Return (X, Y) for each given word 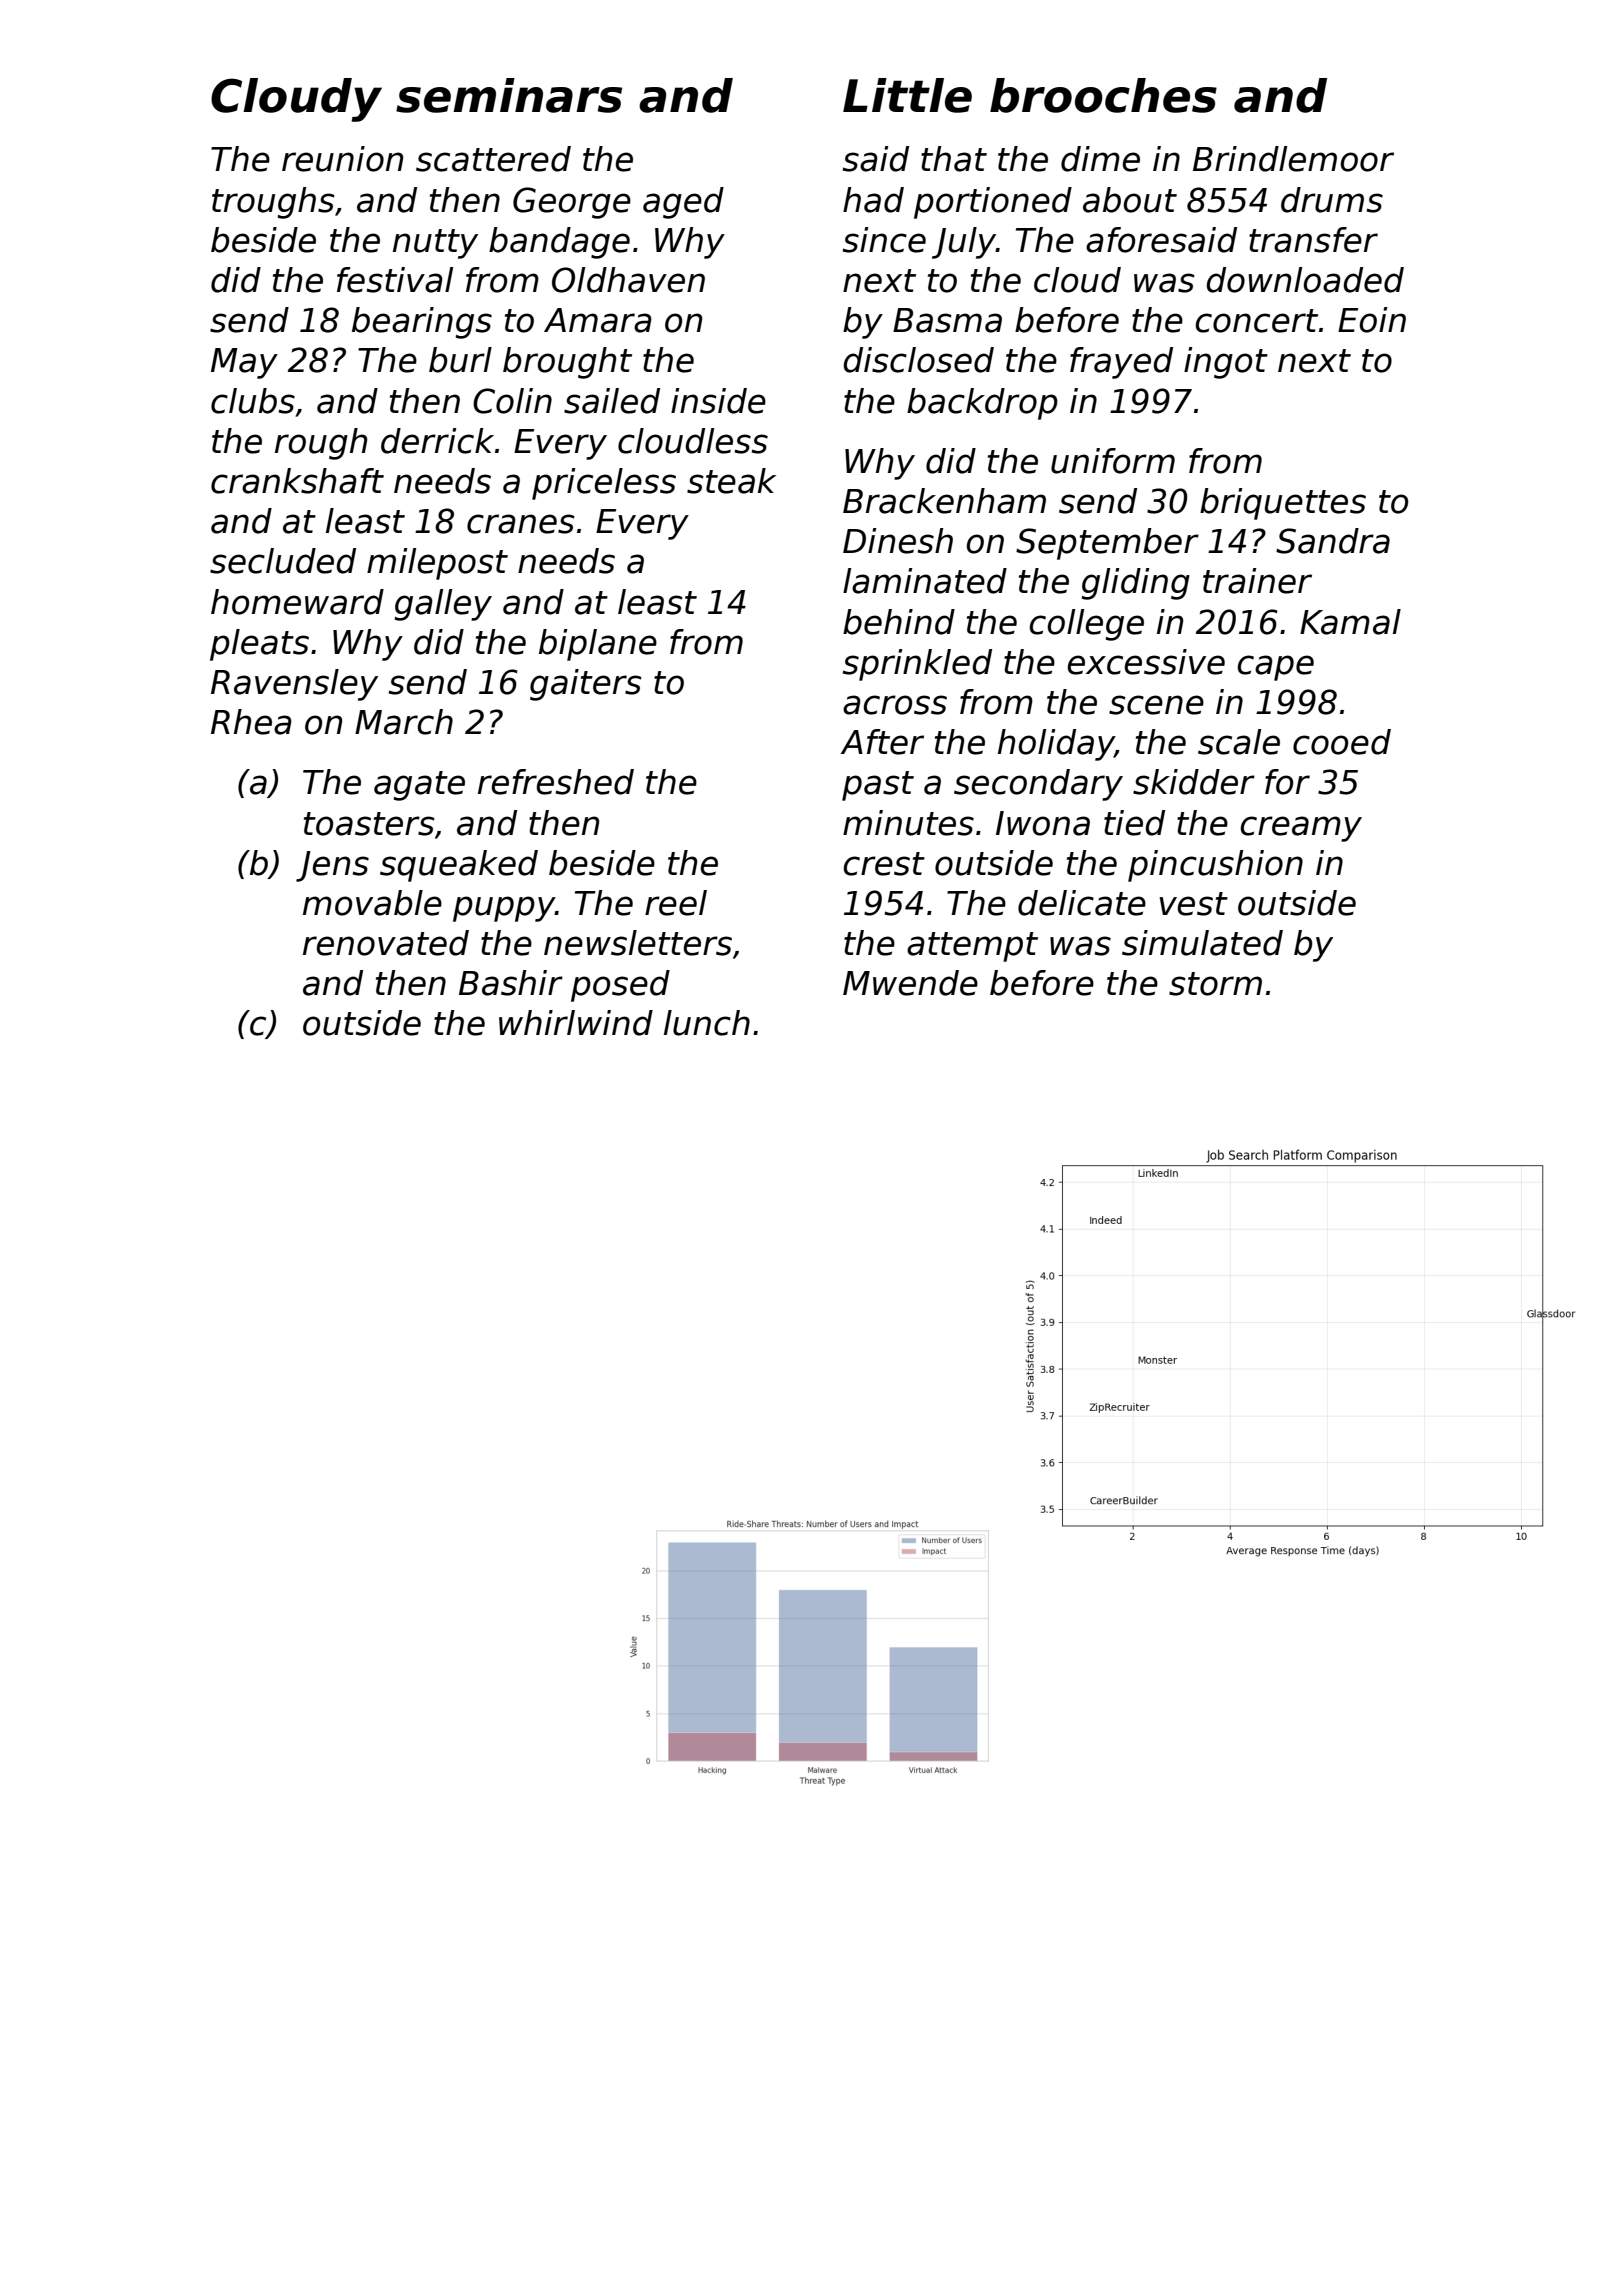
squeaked (459, 866)
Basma (947, 320)
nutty (435, 244)
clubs (253, 401)
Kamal (1350, 622)
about (1130, 200)
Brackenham (944, 501)
